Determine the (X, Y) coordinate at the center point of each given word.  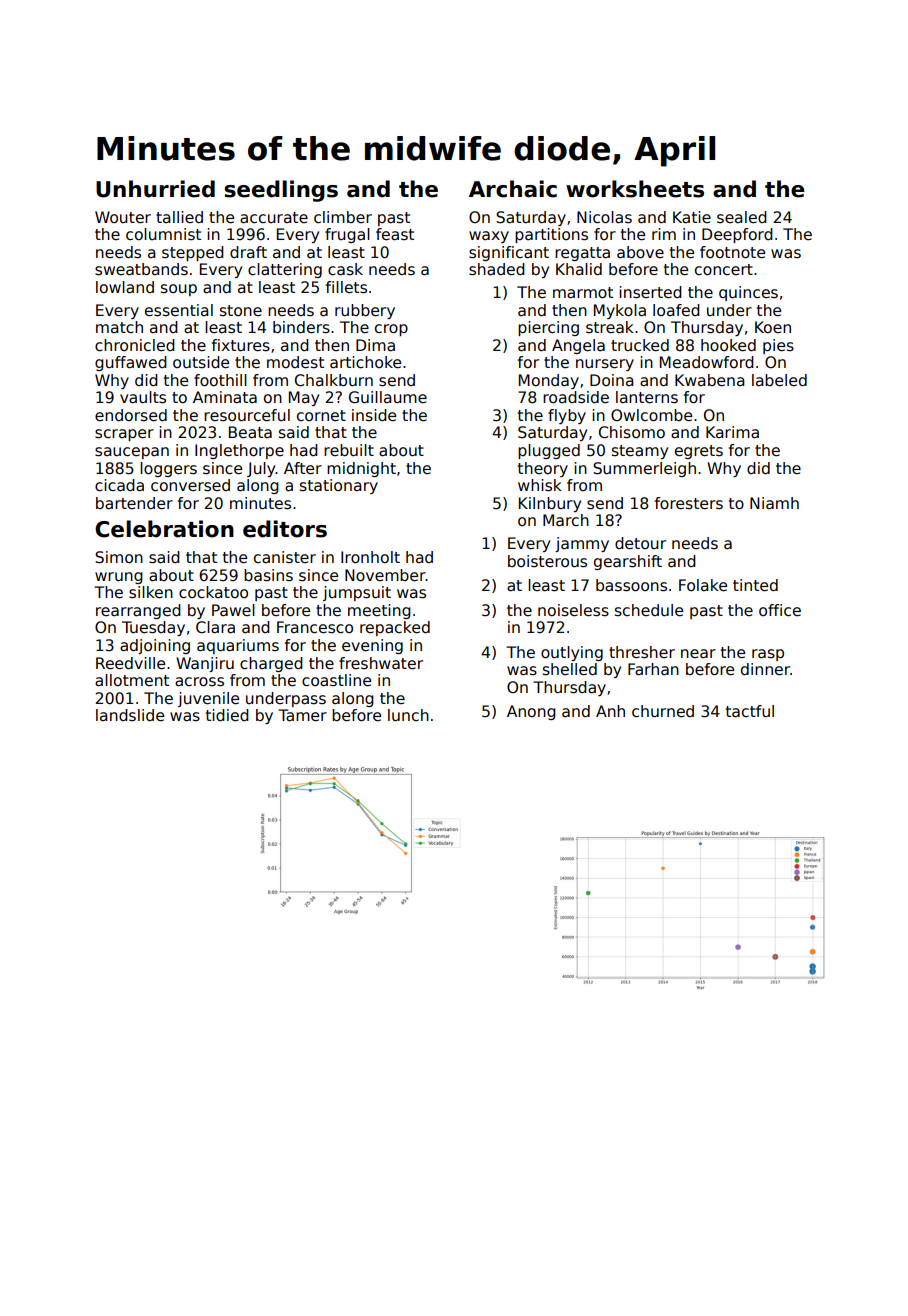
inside (374, 415)
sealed (742, 217)
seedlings (281, 191)
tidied (227, 715)
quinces (748, 293)
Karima (732, 432)
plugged (549, 451)
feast (395, 234)
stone (241, 310)
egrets (699, 452)
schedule (649, 610)
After (303, 468)
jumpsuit (357, 593)
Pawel (233, 610)
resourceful (247, 415)
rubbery (365, 311)
